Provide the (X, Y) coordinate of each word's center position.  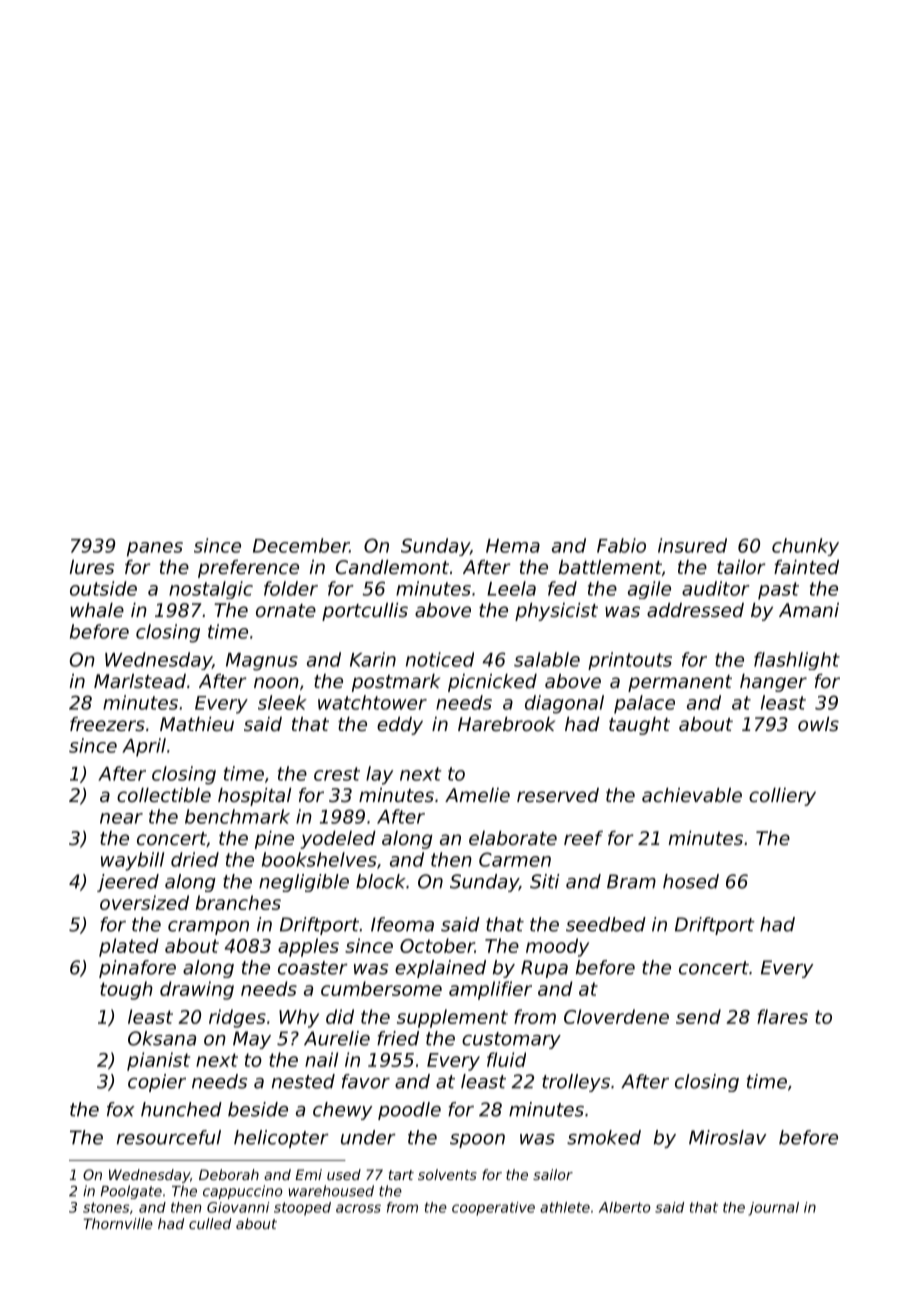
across (358, 1208)
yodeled (338, 840)
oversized (144, 902)
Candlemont (392, 567)
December (301, 545)
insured (692, 545)
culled (210, 1223)
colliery (782, 797)
